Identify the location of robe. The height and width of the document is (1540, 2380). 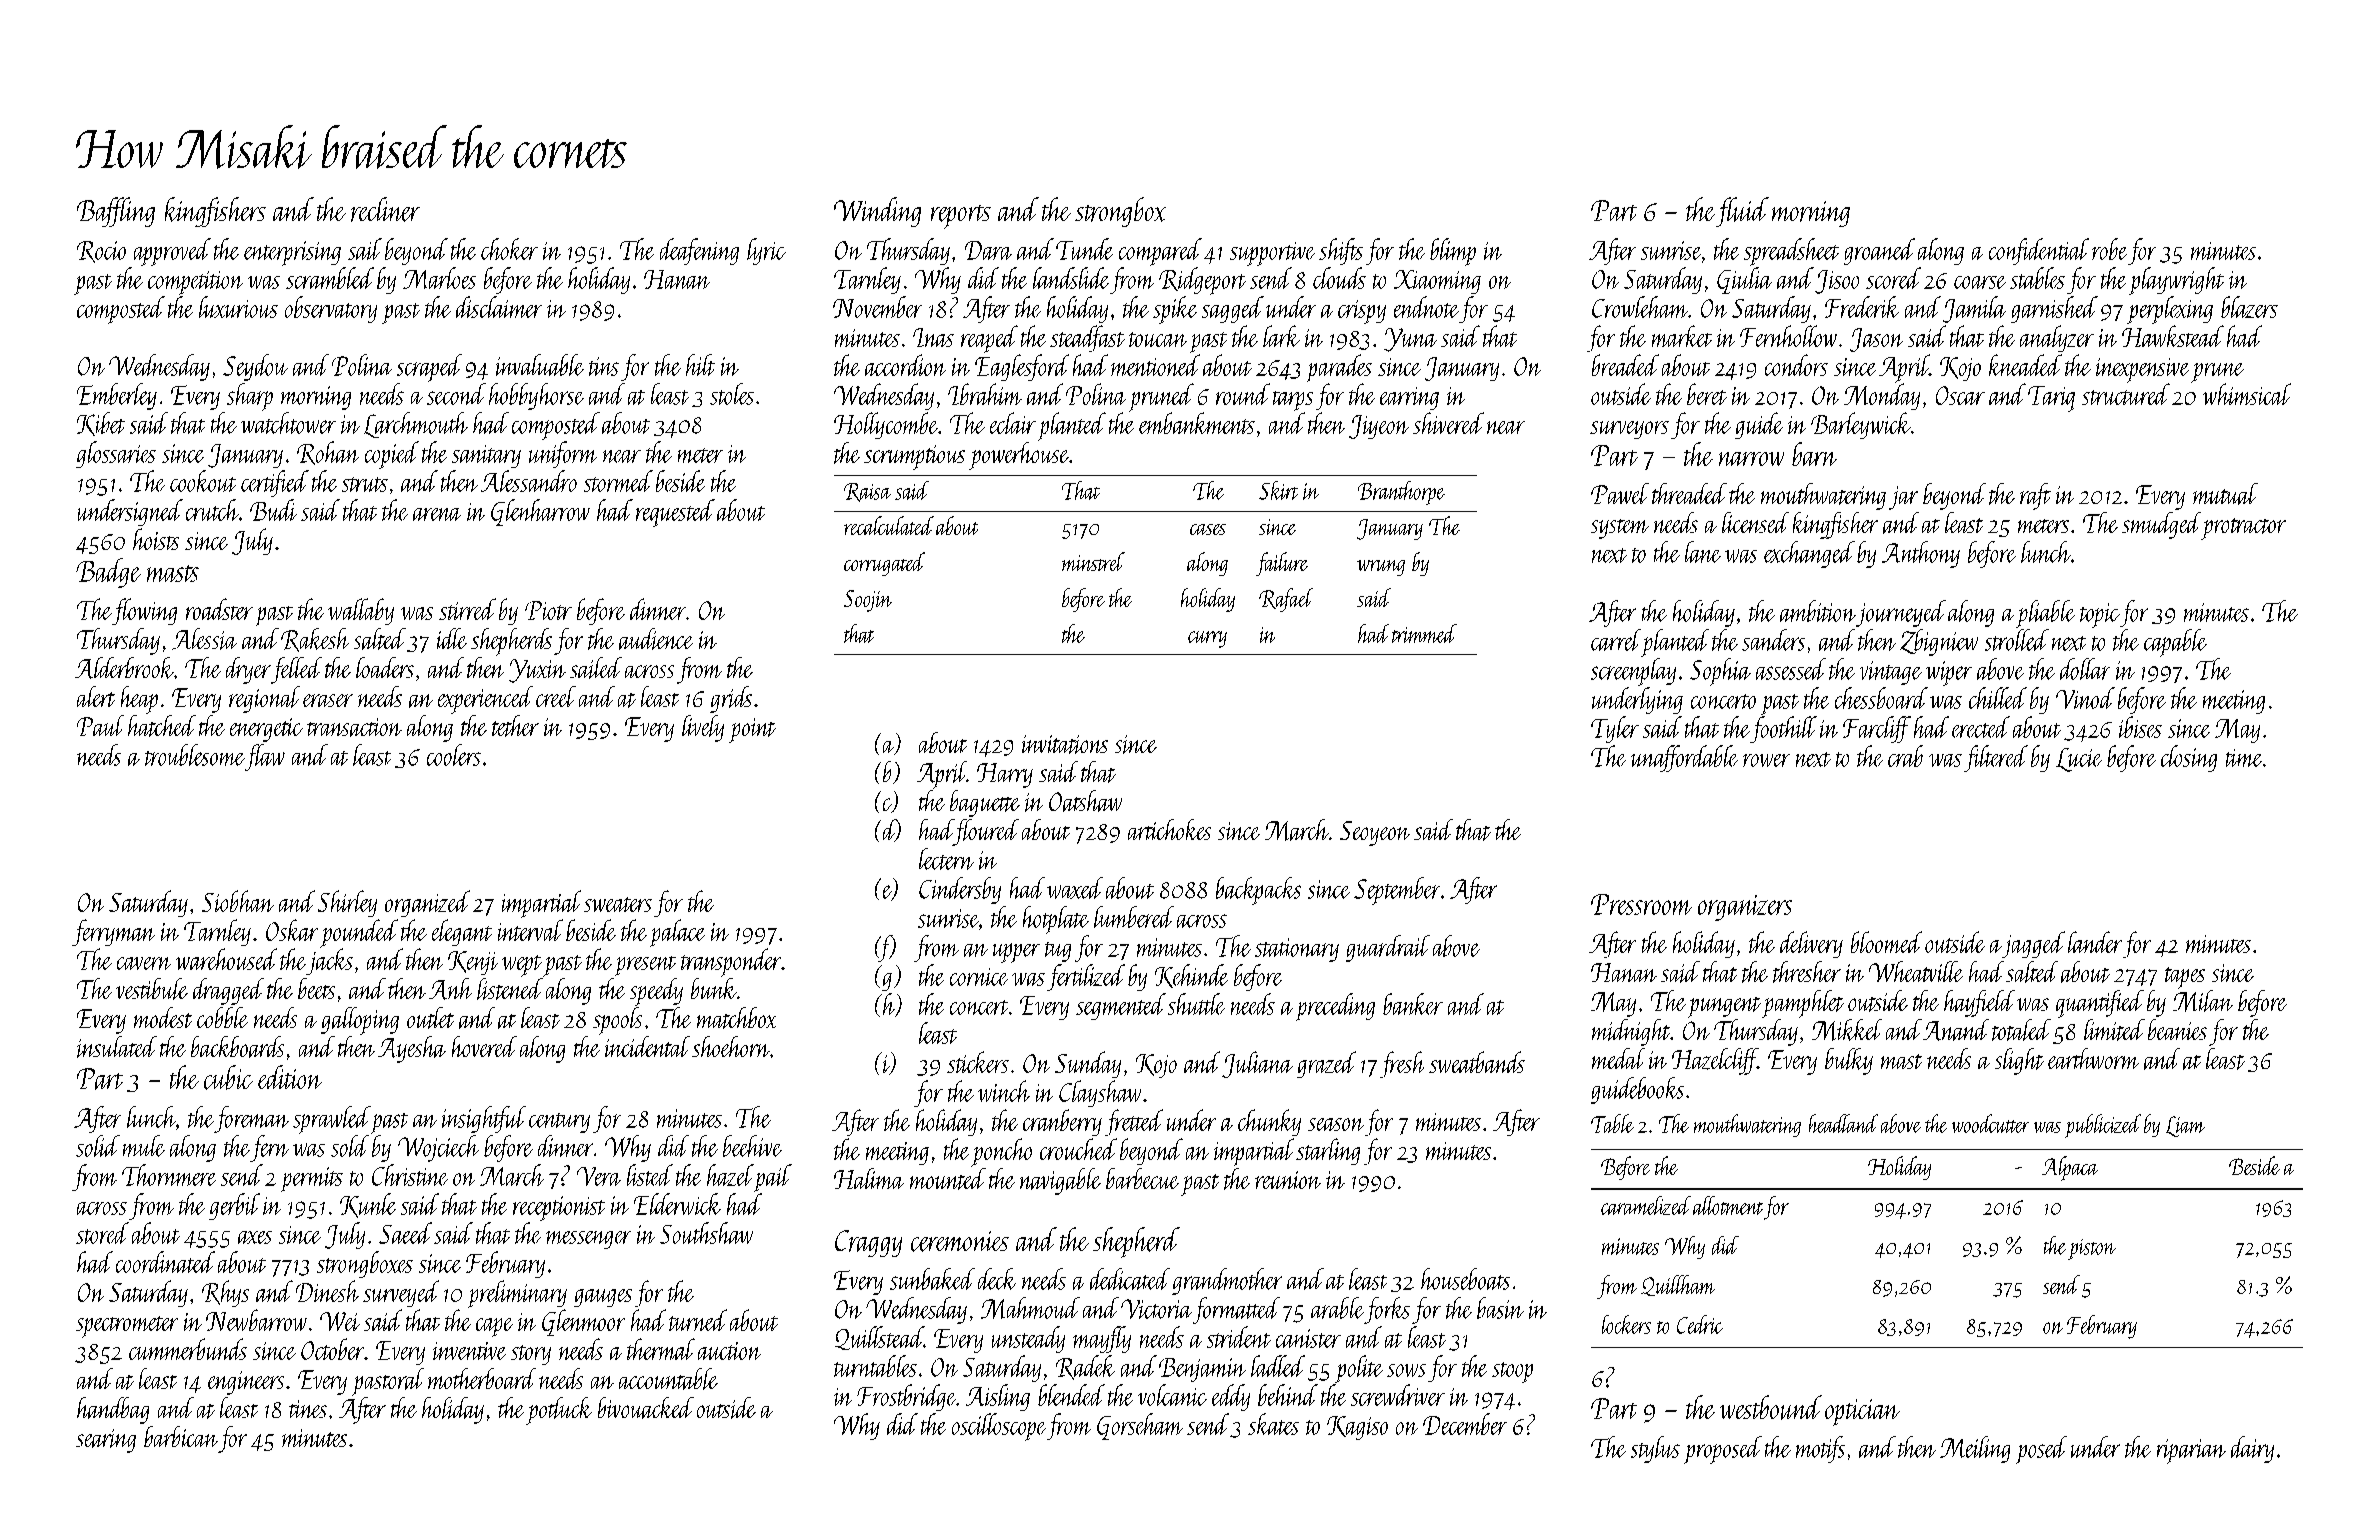
(2109, 249).
